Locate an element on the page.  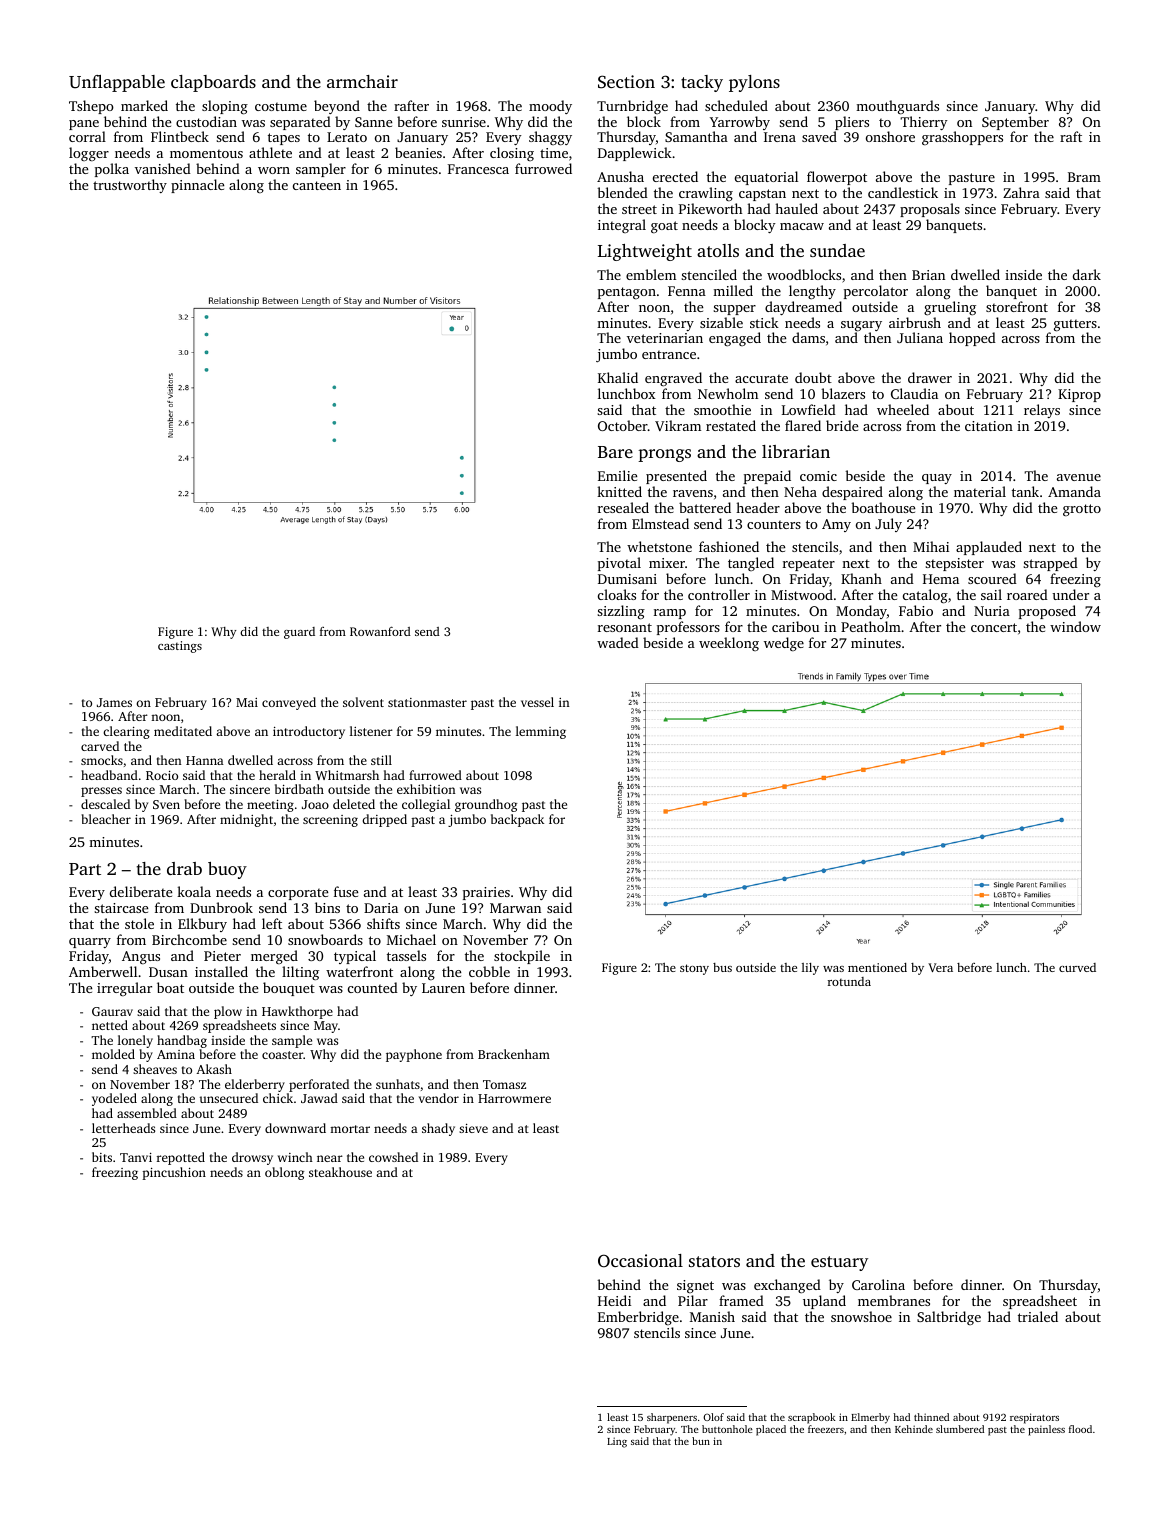
Section is located at coordinates (626, 82).
